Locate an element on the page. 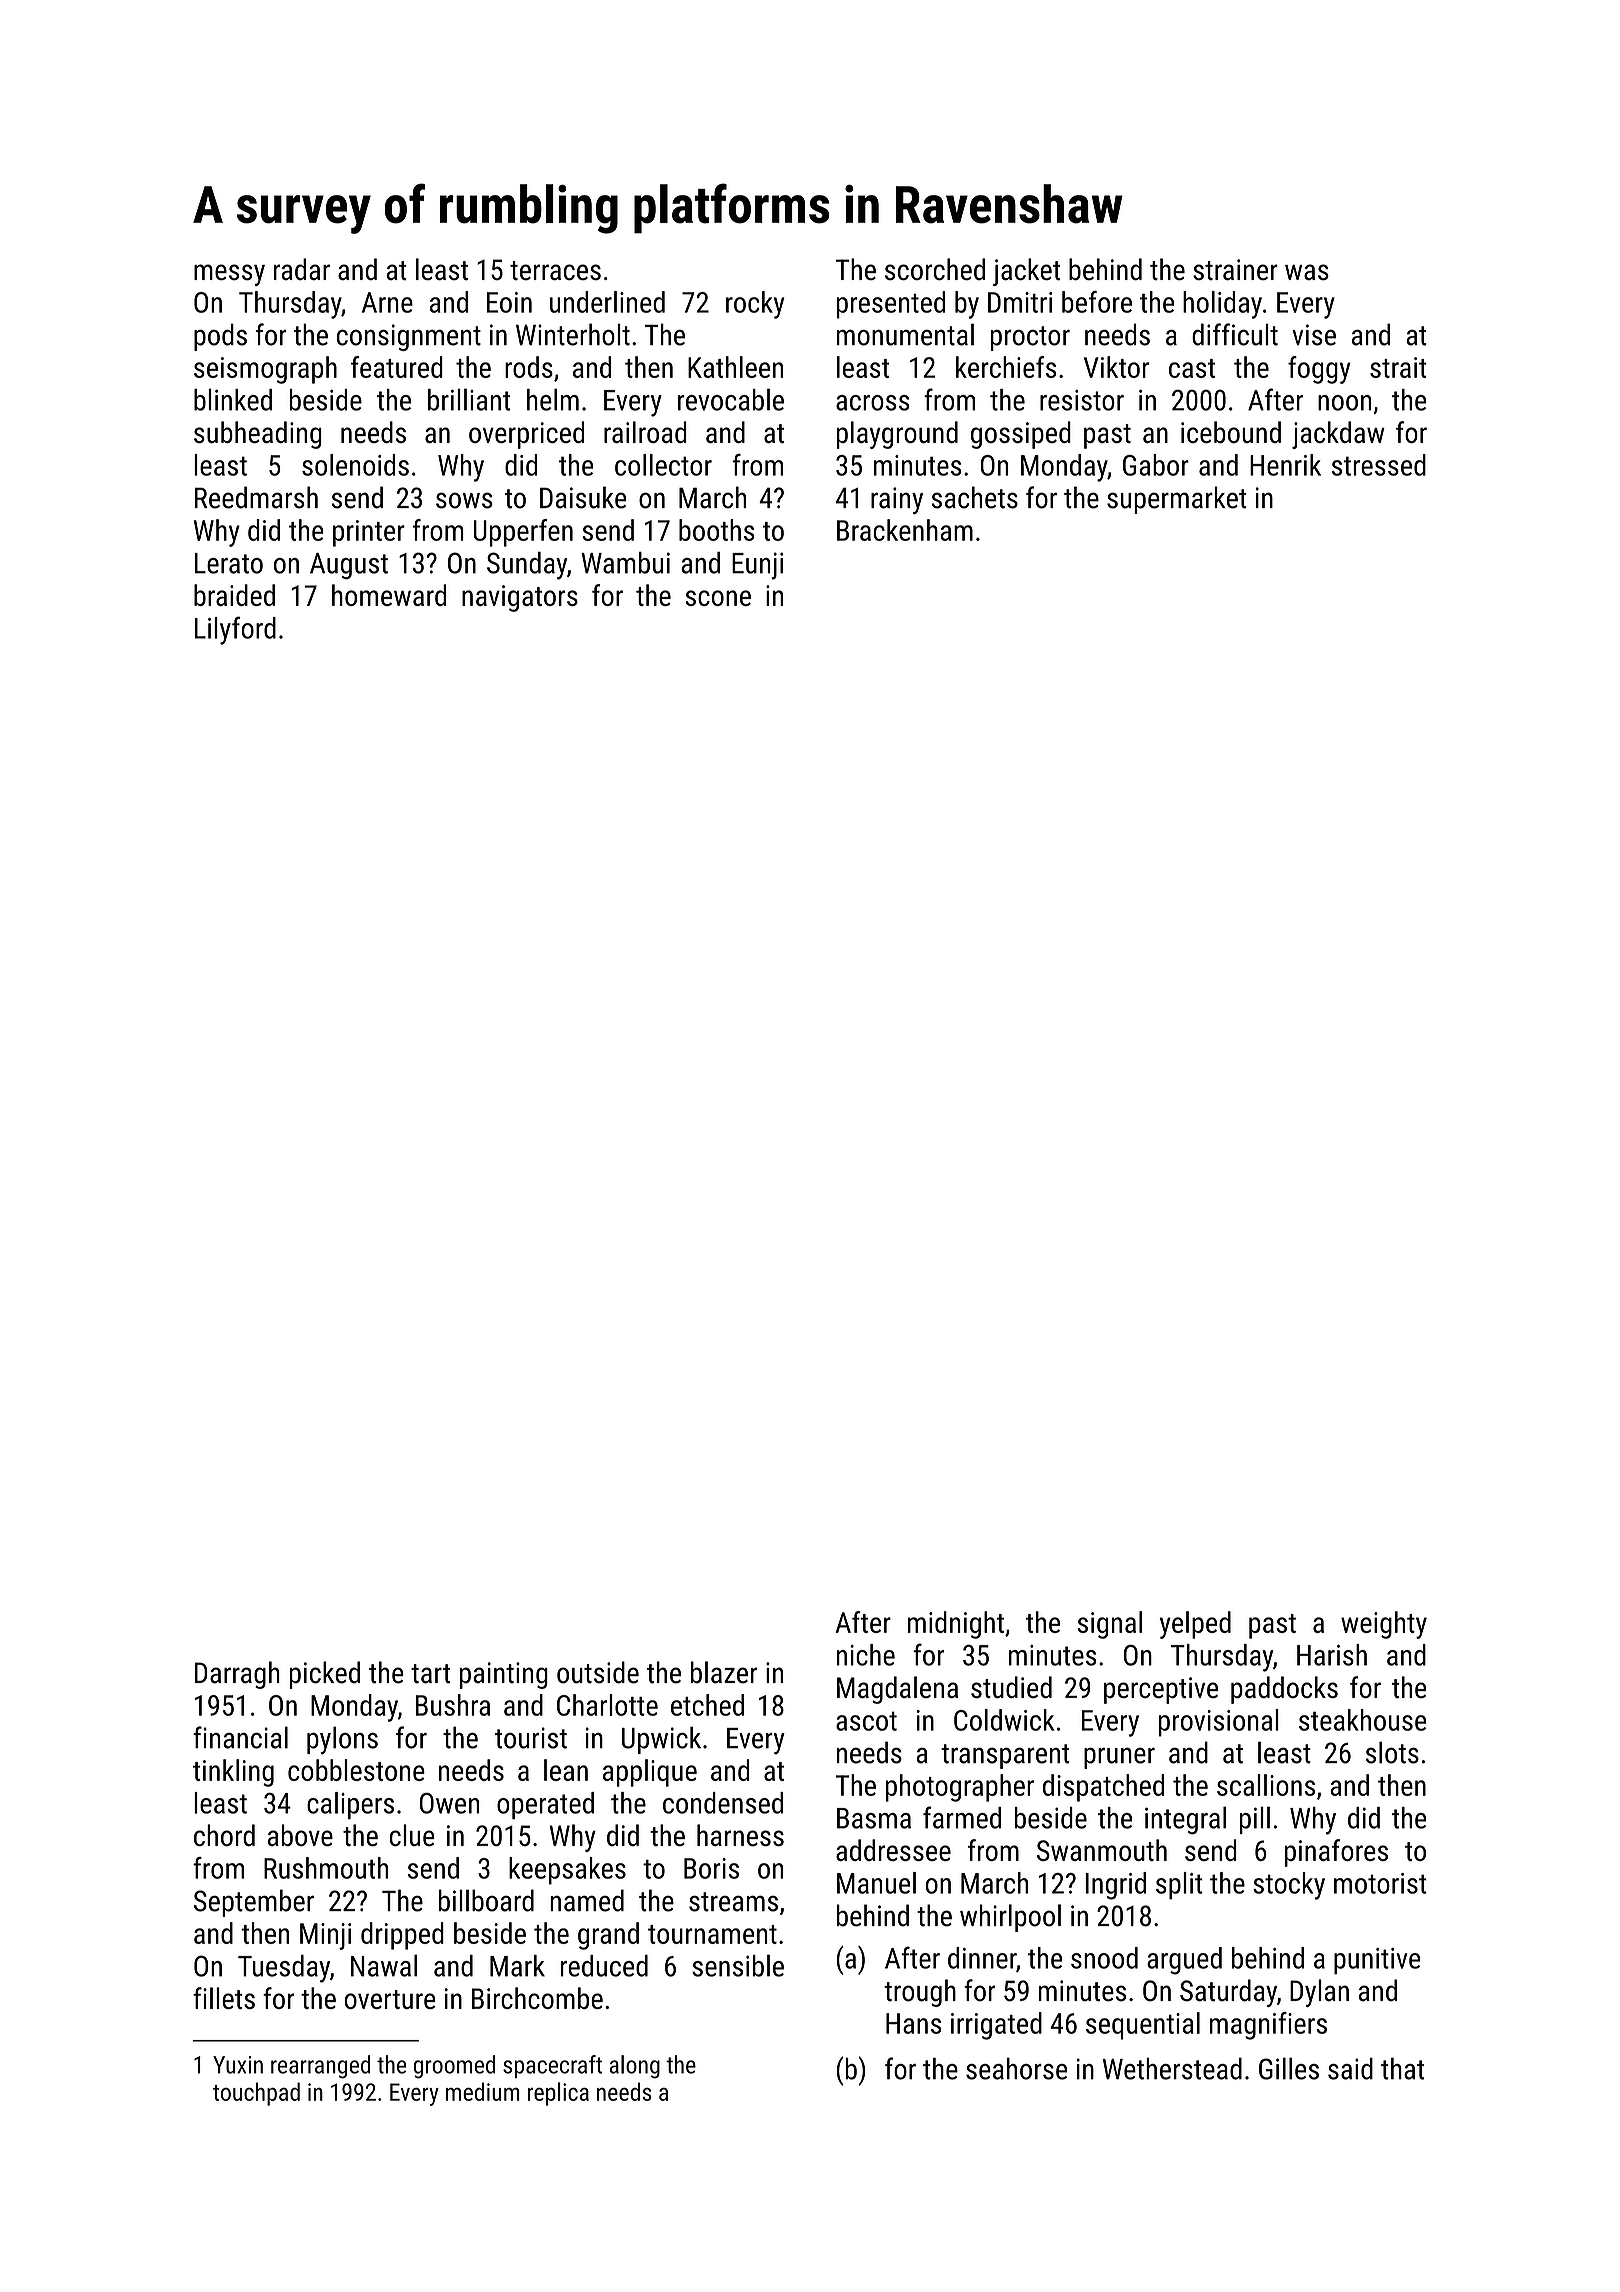 This document has width=1620, height=2292. touchpad is located at coordinates (256, 2094).
